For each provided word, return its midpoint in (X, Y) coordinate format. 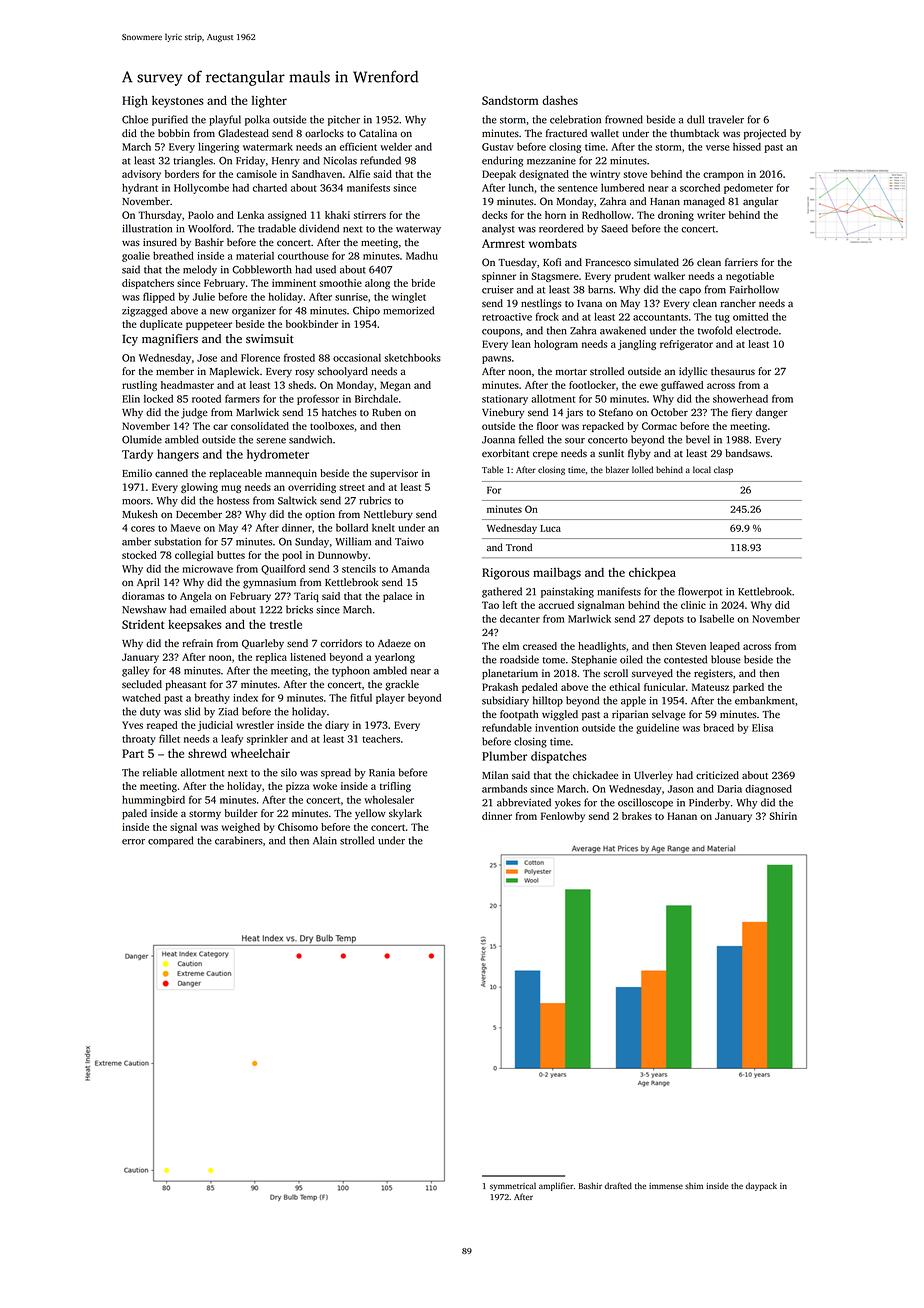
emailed (208, 609)
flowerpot (700, 592)
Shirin (783, 816)
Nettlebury (388, 515)
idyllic (693, 372)
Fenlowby (563, 817)
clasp (723, 470)
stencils (359, 569)
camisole (256, 174)
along (377, 284)
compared (170, 841)
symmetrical (513, 1186)
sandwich (310, 439)
